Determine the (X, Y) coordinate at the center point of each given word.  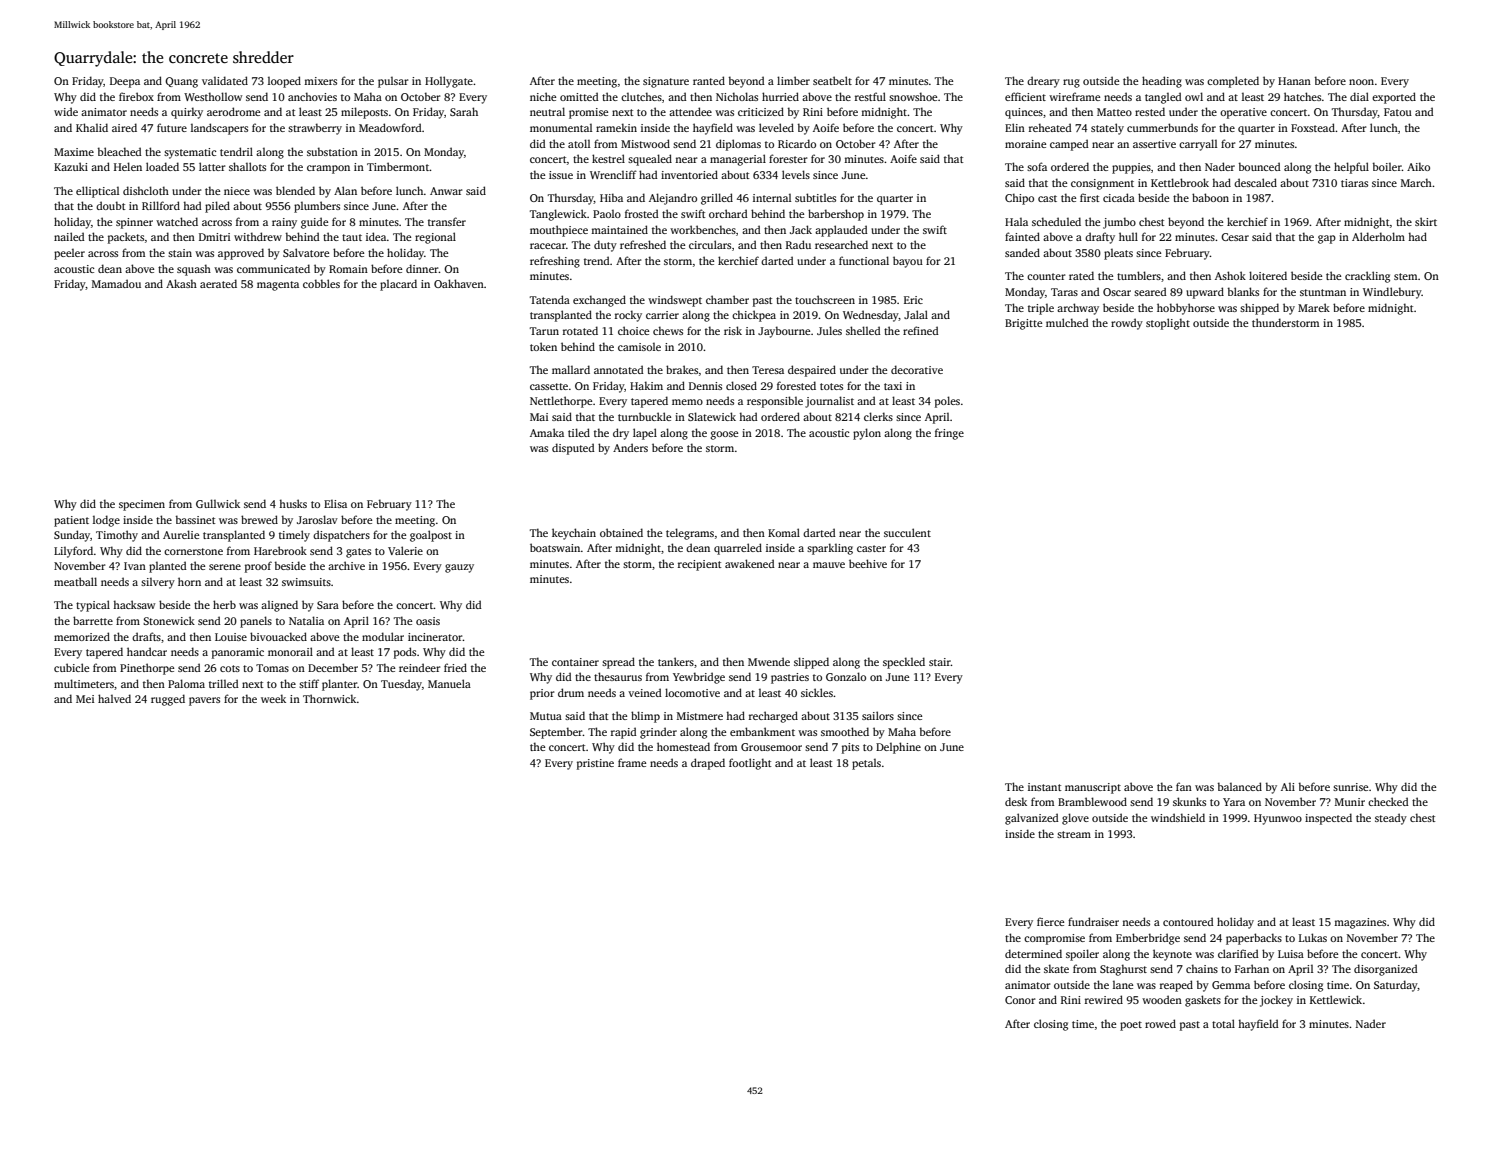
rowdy (1127, 324)
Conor (1020, 1000)
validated (225, 80)
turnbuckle (644, 416)
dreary (1043, 82)
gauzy (459, 568)
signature (666, 82)
